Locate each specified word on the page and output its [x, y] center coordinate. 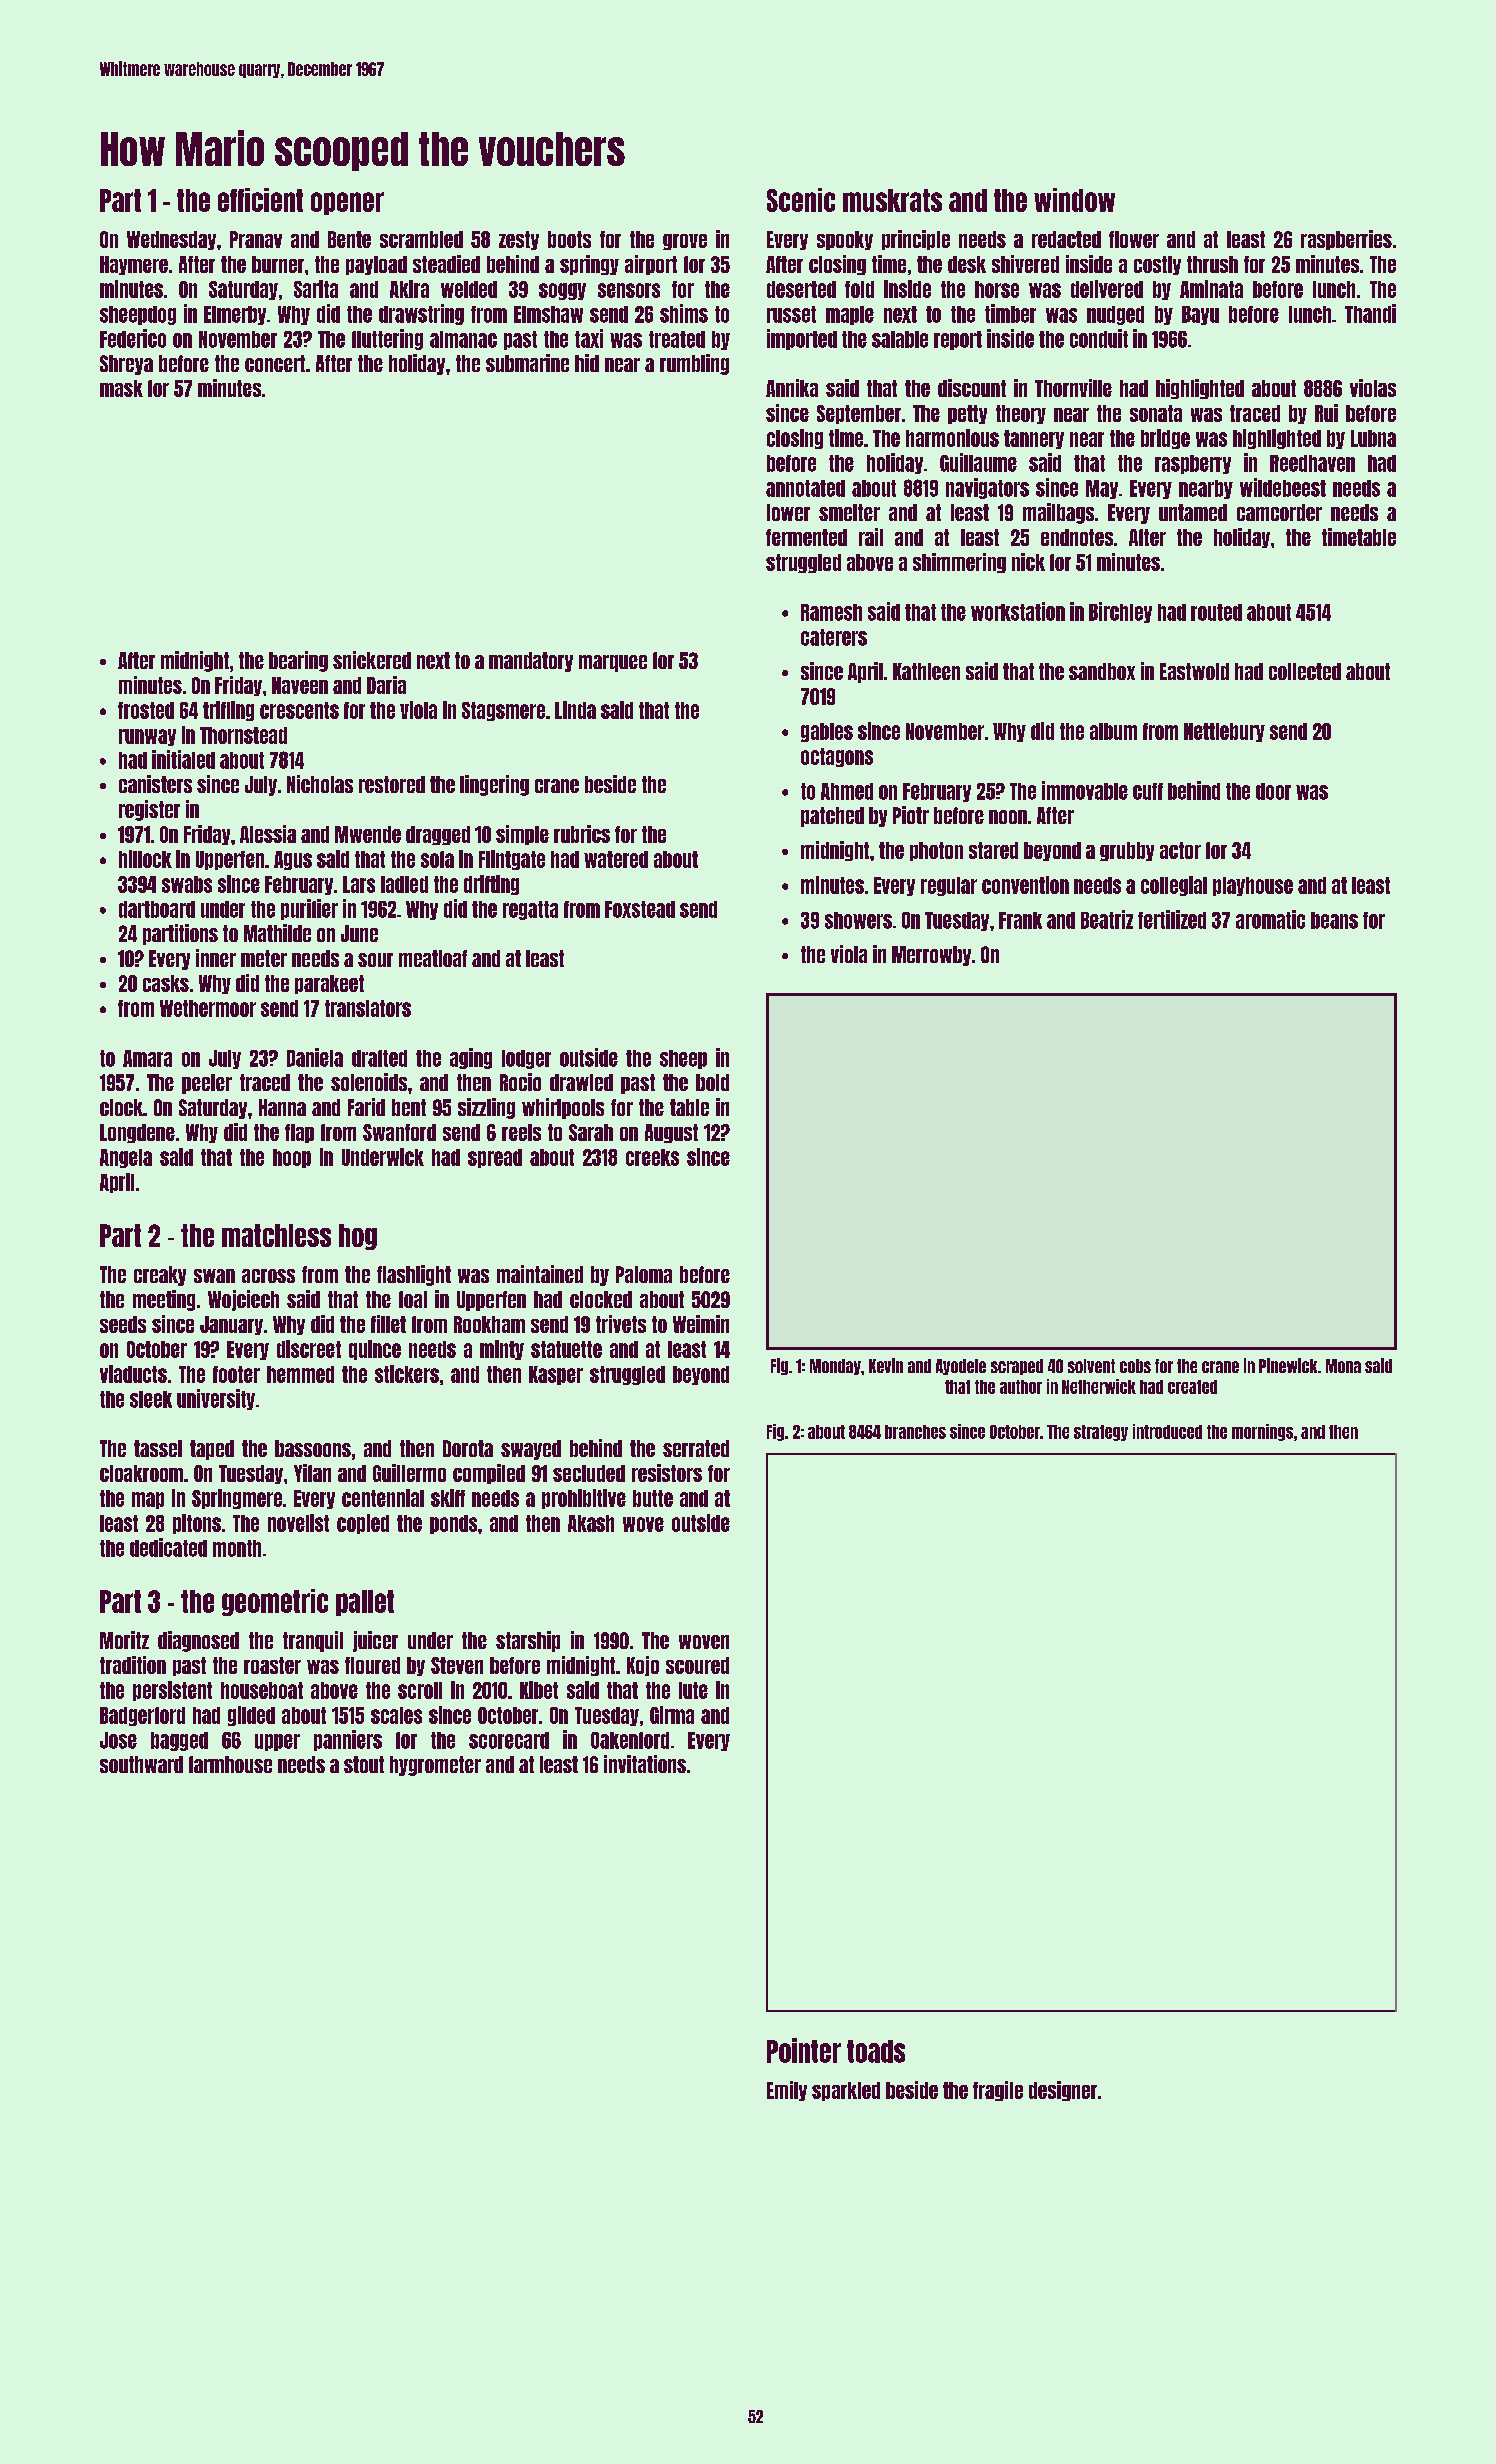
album [1113, 731]
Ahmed [847, 791]
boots [569, 239]
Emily [787, 2091]
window [1074, 200]
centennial [383, 1498]
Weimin [701, 1324]
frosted [146, 710]
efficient [260, 200]
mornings [1262, 1432]
